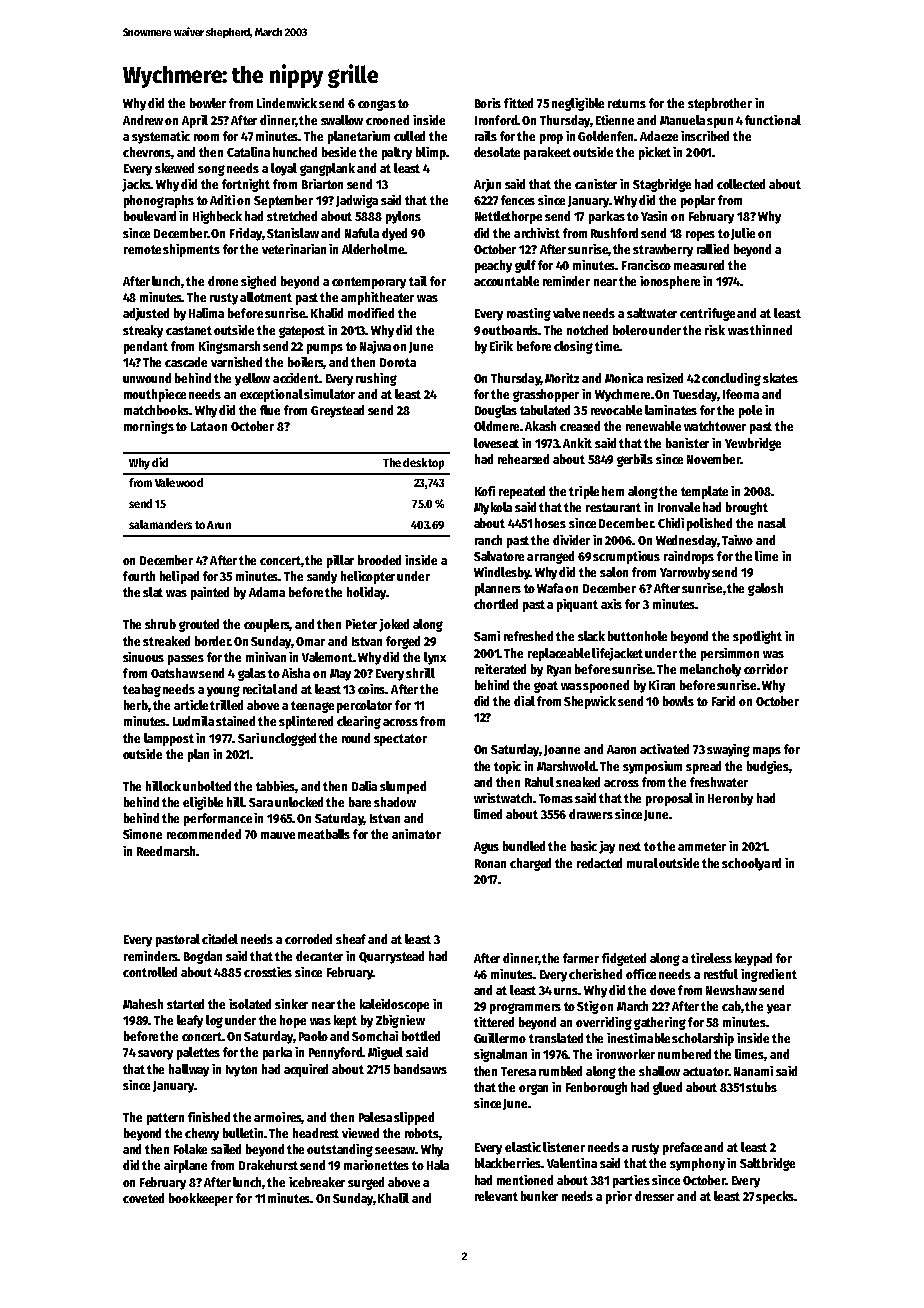 Image resolution: width=924 pixels, height=1308 pixels. What do you see at coordinates (418, 281) in the image?
I see `tail` at bounding box center [418, 281].
